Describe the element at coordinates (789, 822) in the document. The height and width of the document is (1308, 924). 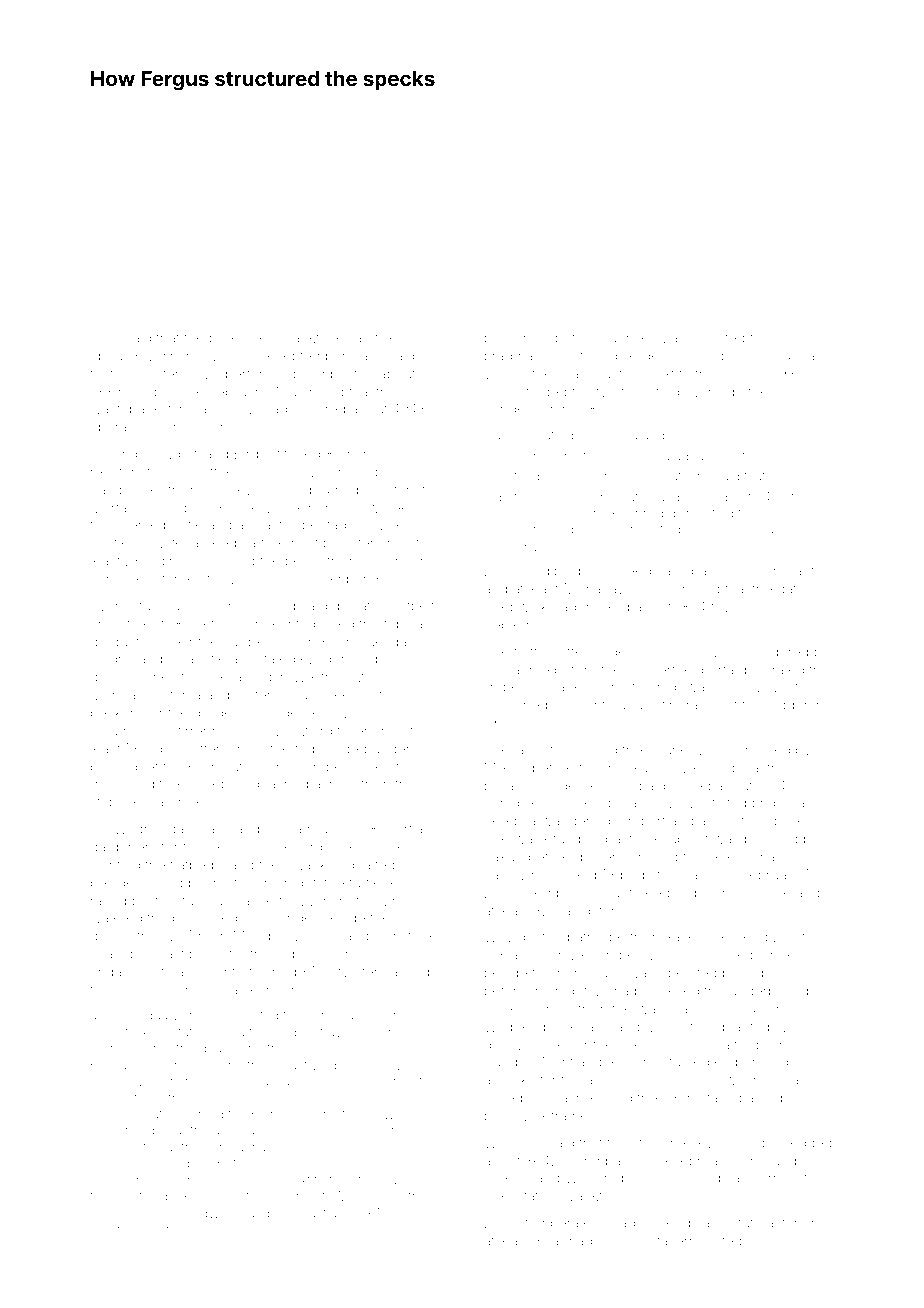
I see `splines` at that location.
